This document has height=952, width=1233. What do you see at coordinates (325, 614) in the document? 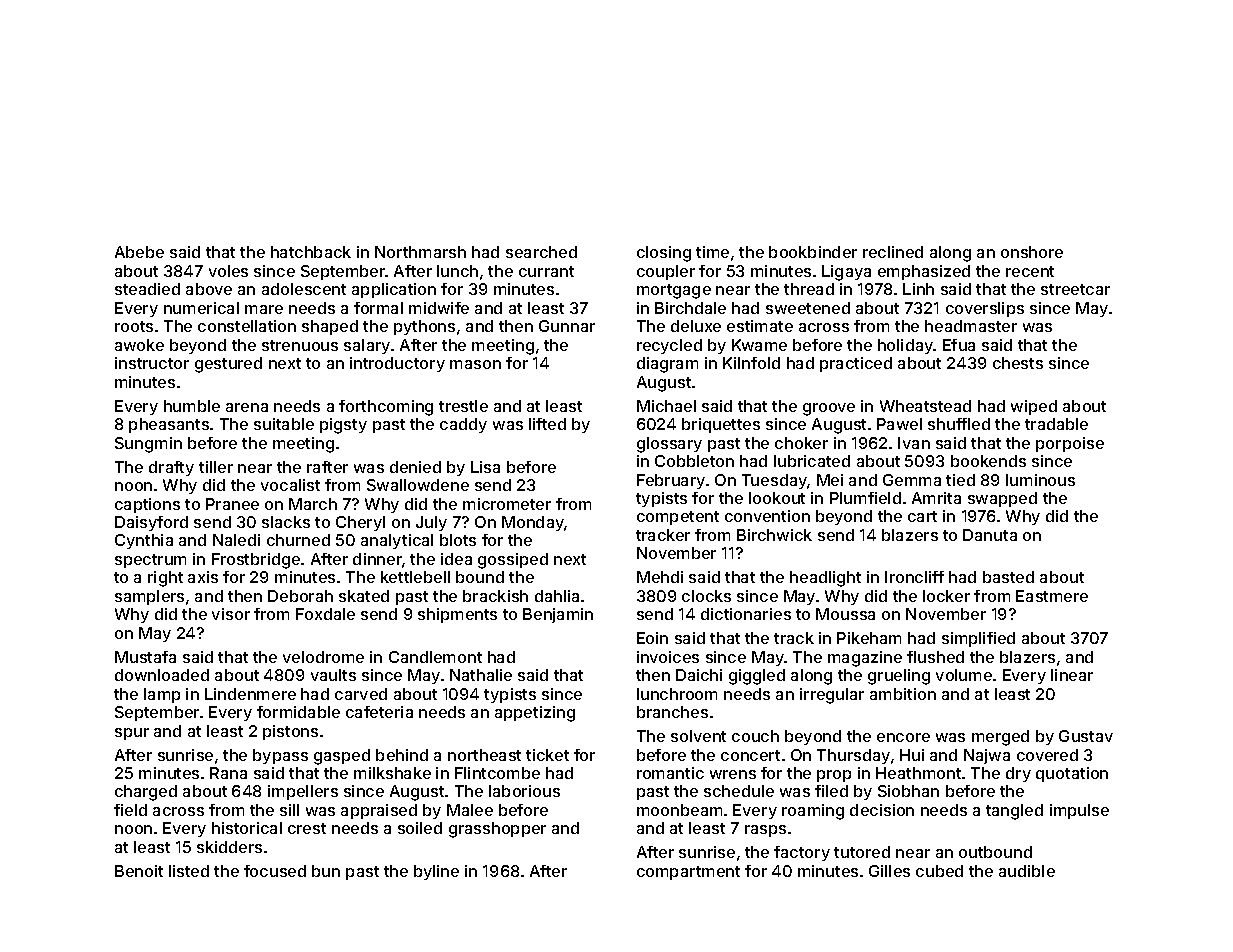
I see `Foxdale` at bounding box center [325, 614].
